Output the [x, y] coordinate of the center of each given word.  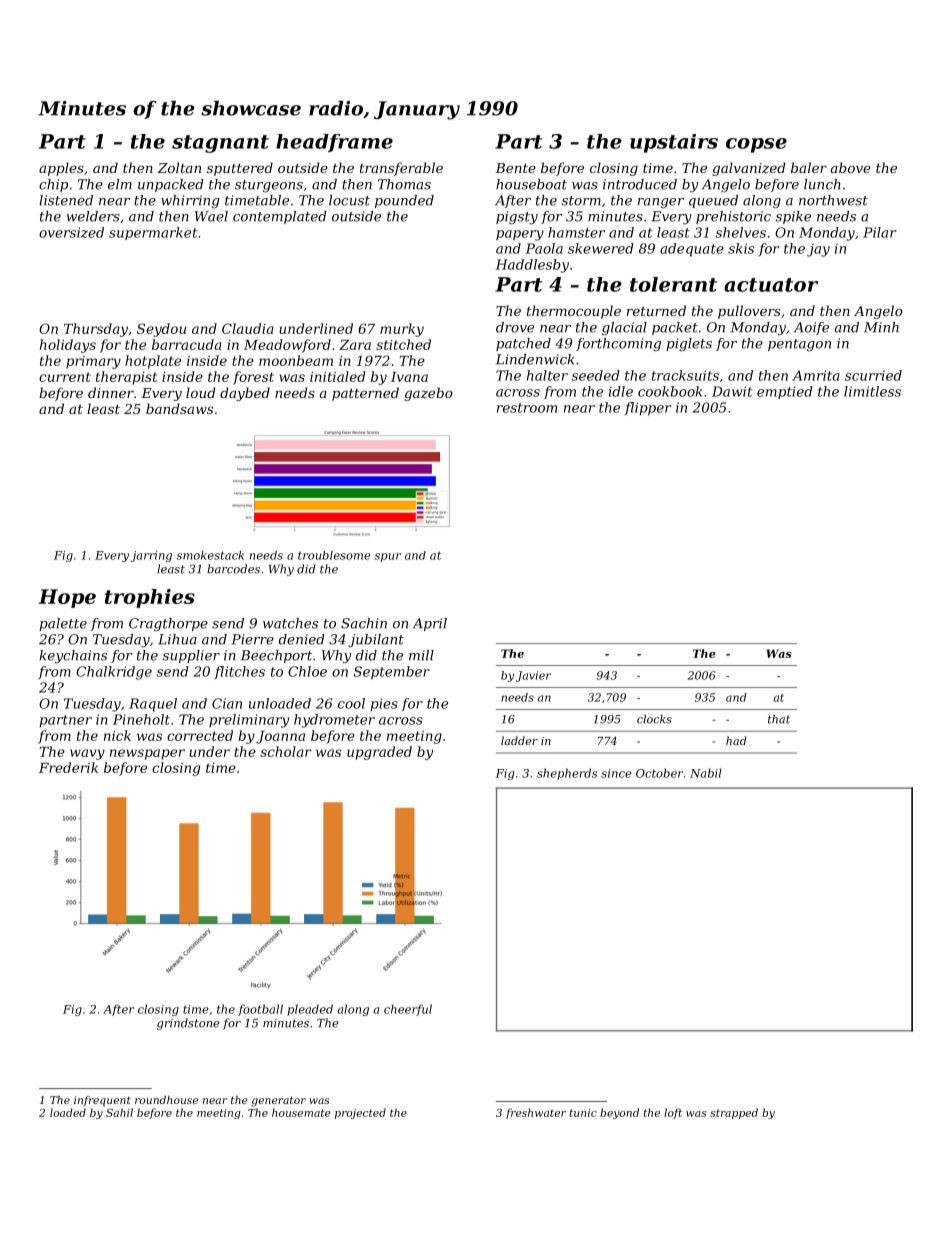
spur [388, 557]
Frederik [68, 767]
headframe [334, 143]
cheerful [408, 1010]
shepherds [567, 774]
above [851, 167]
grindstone [188, 1024]
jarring [151, 556]
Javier [533, 676]
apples [61, 169]
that [779, 719]
